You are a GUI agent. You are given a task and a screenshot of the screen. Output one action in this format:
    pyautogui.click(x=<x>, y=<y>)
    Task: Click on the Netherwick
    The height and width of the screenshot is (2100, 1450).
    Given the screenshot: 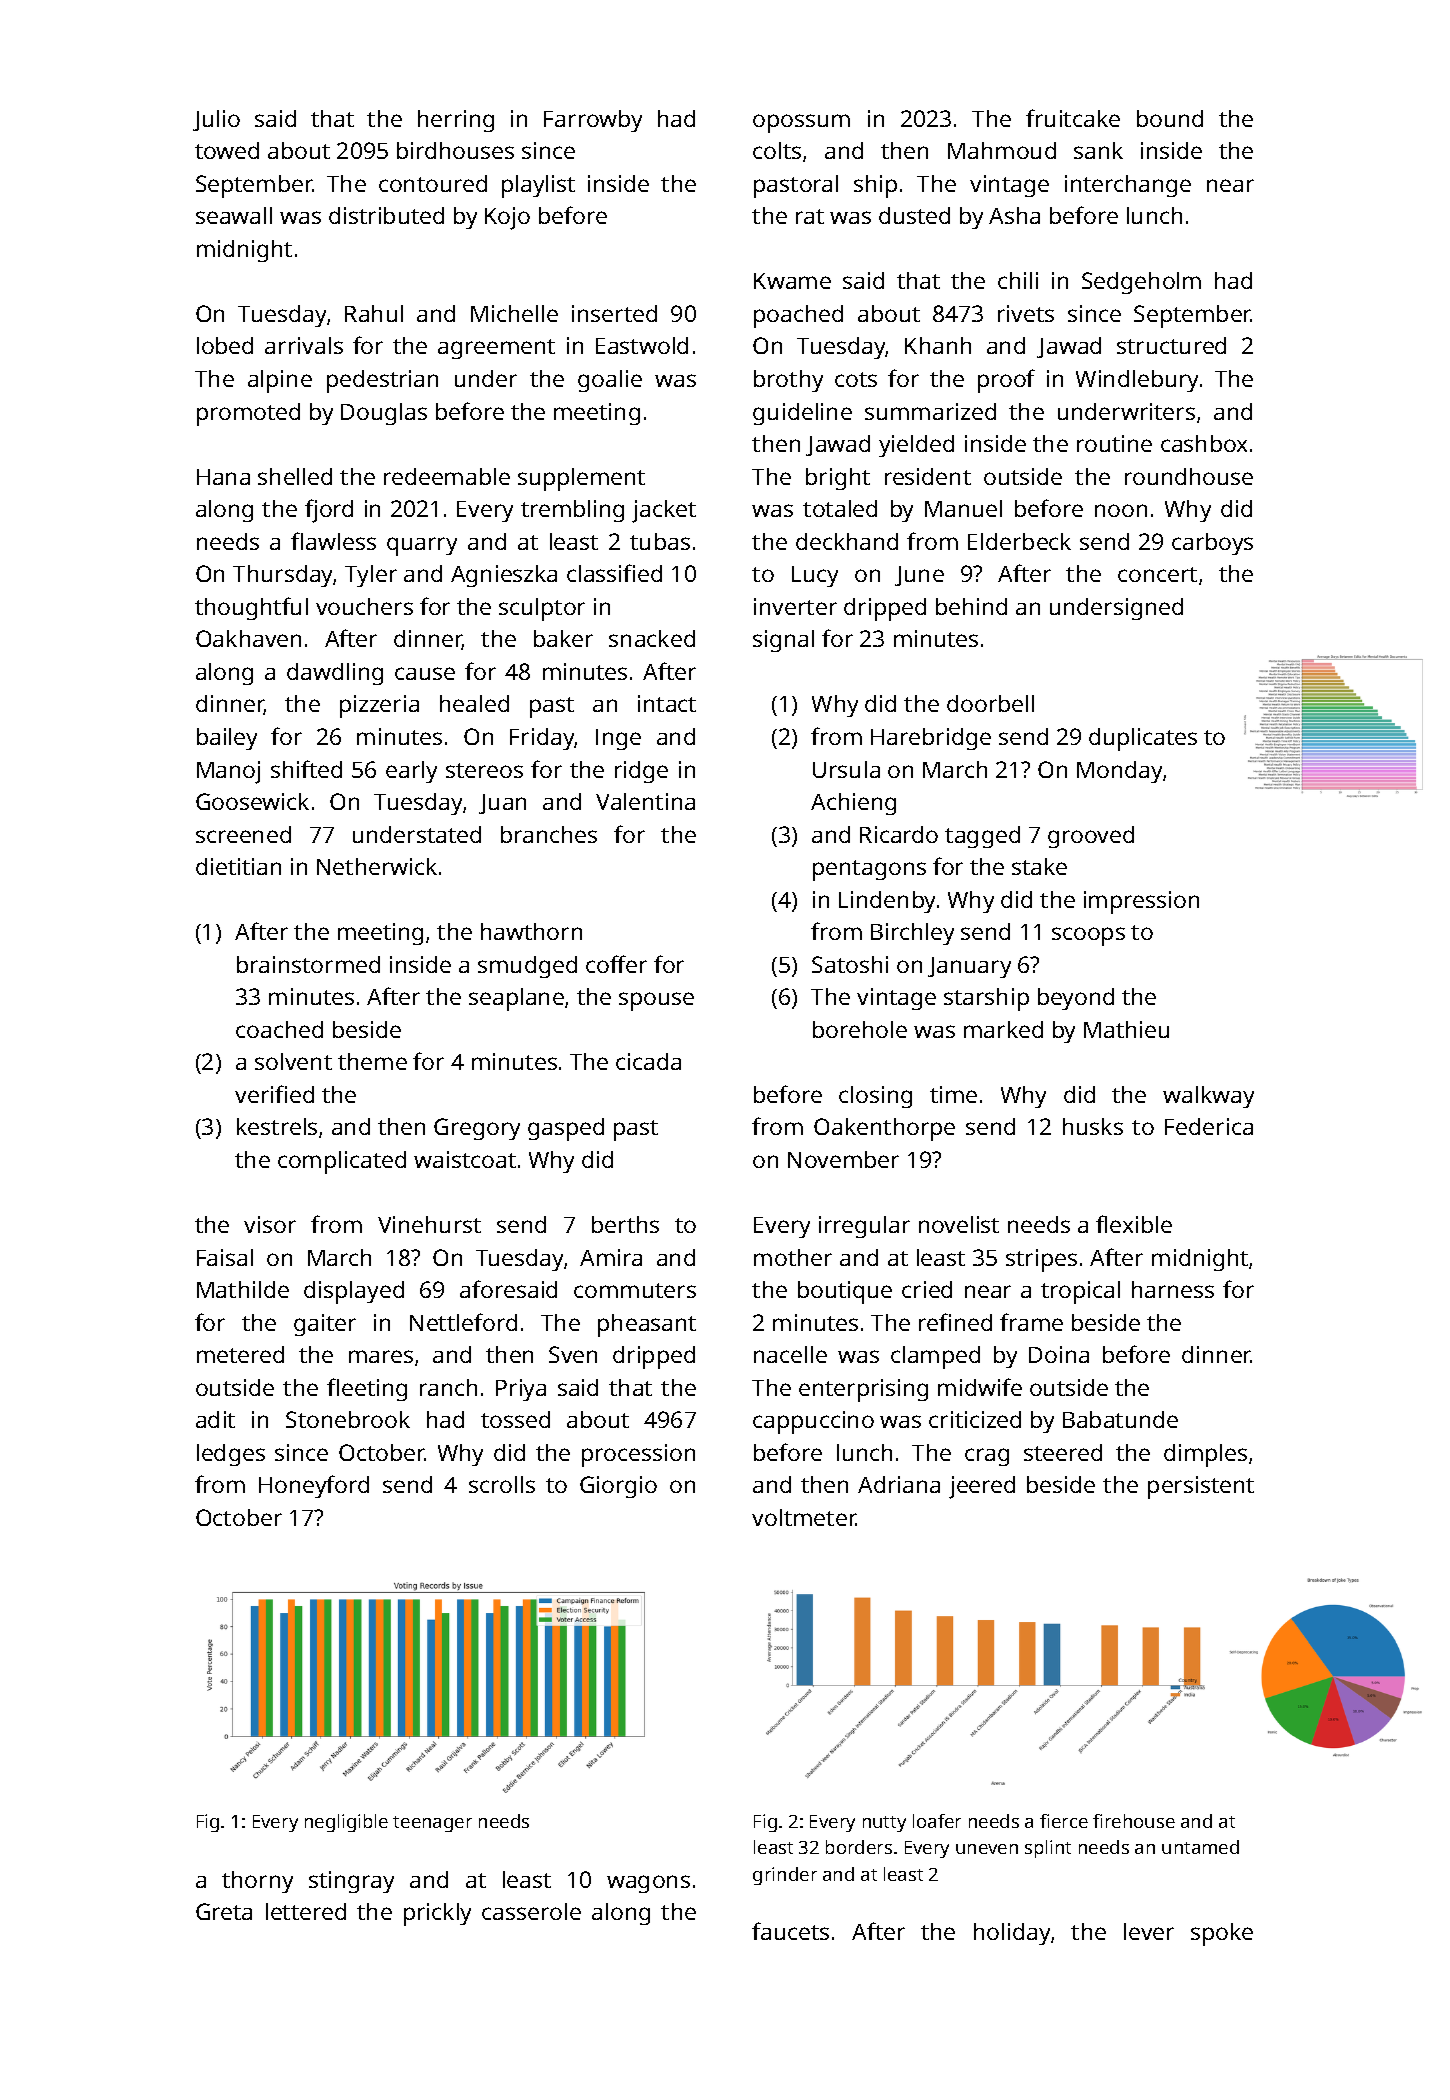 What is the action you would take?
    pyautogui.click(x=377, y=866)
